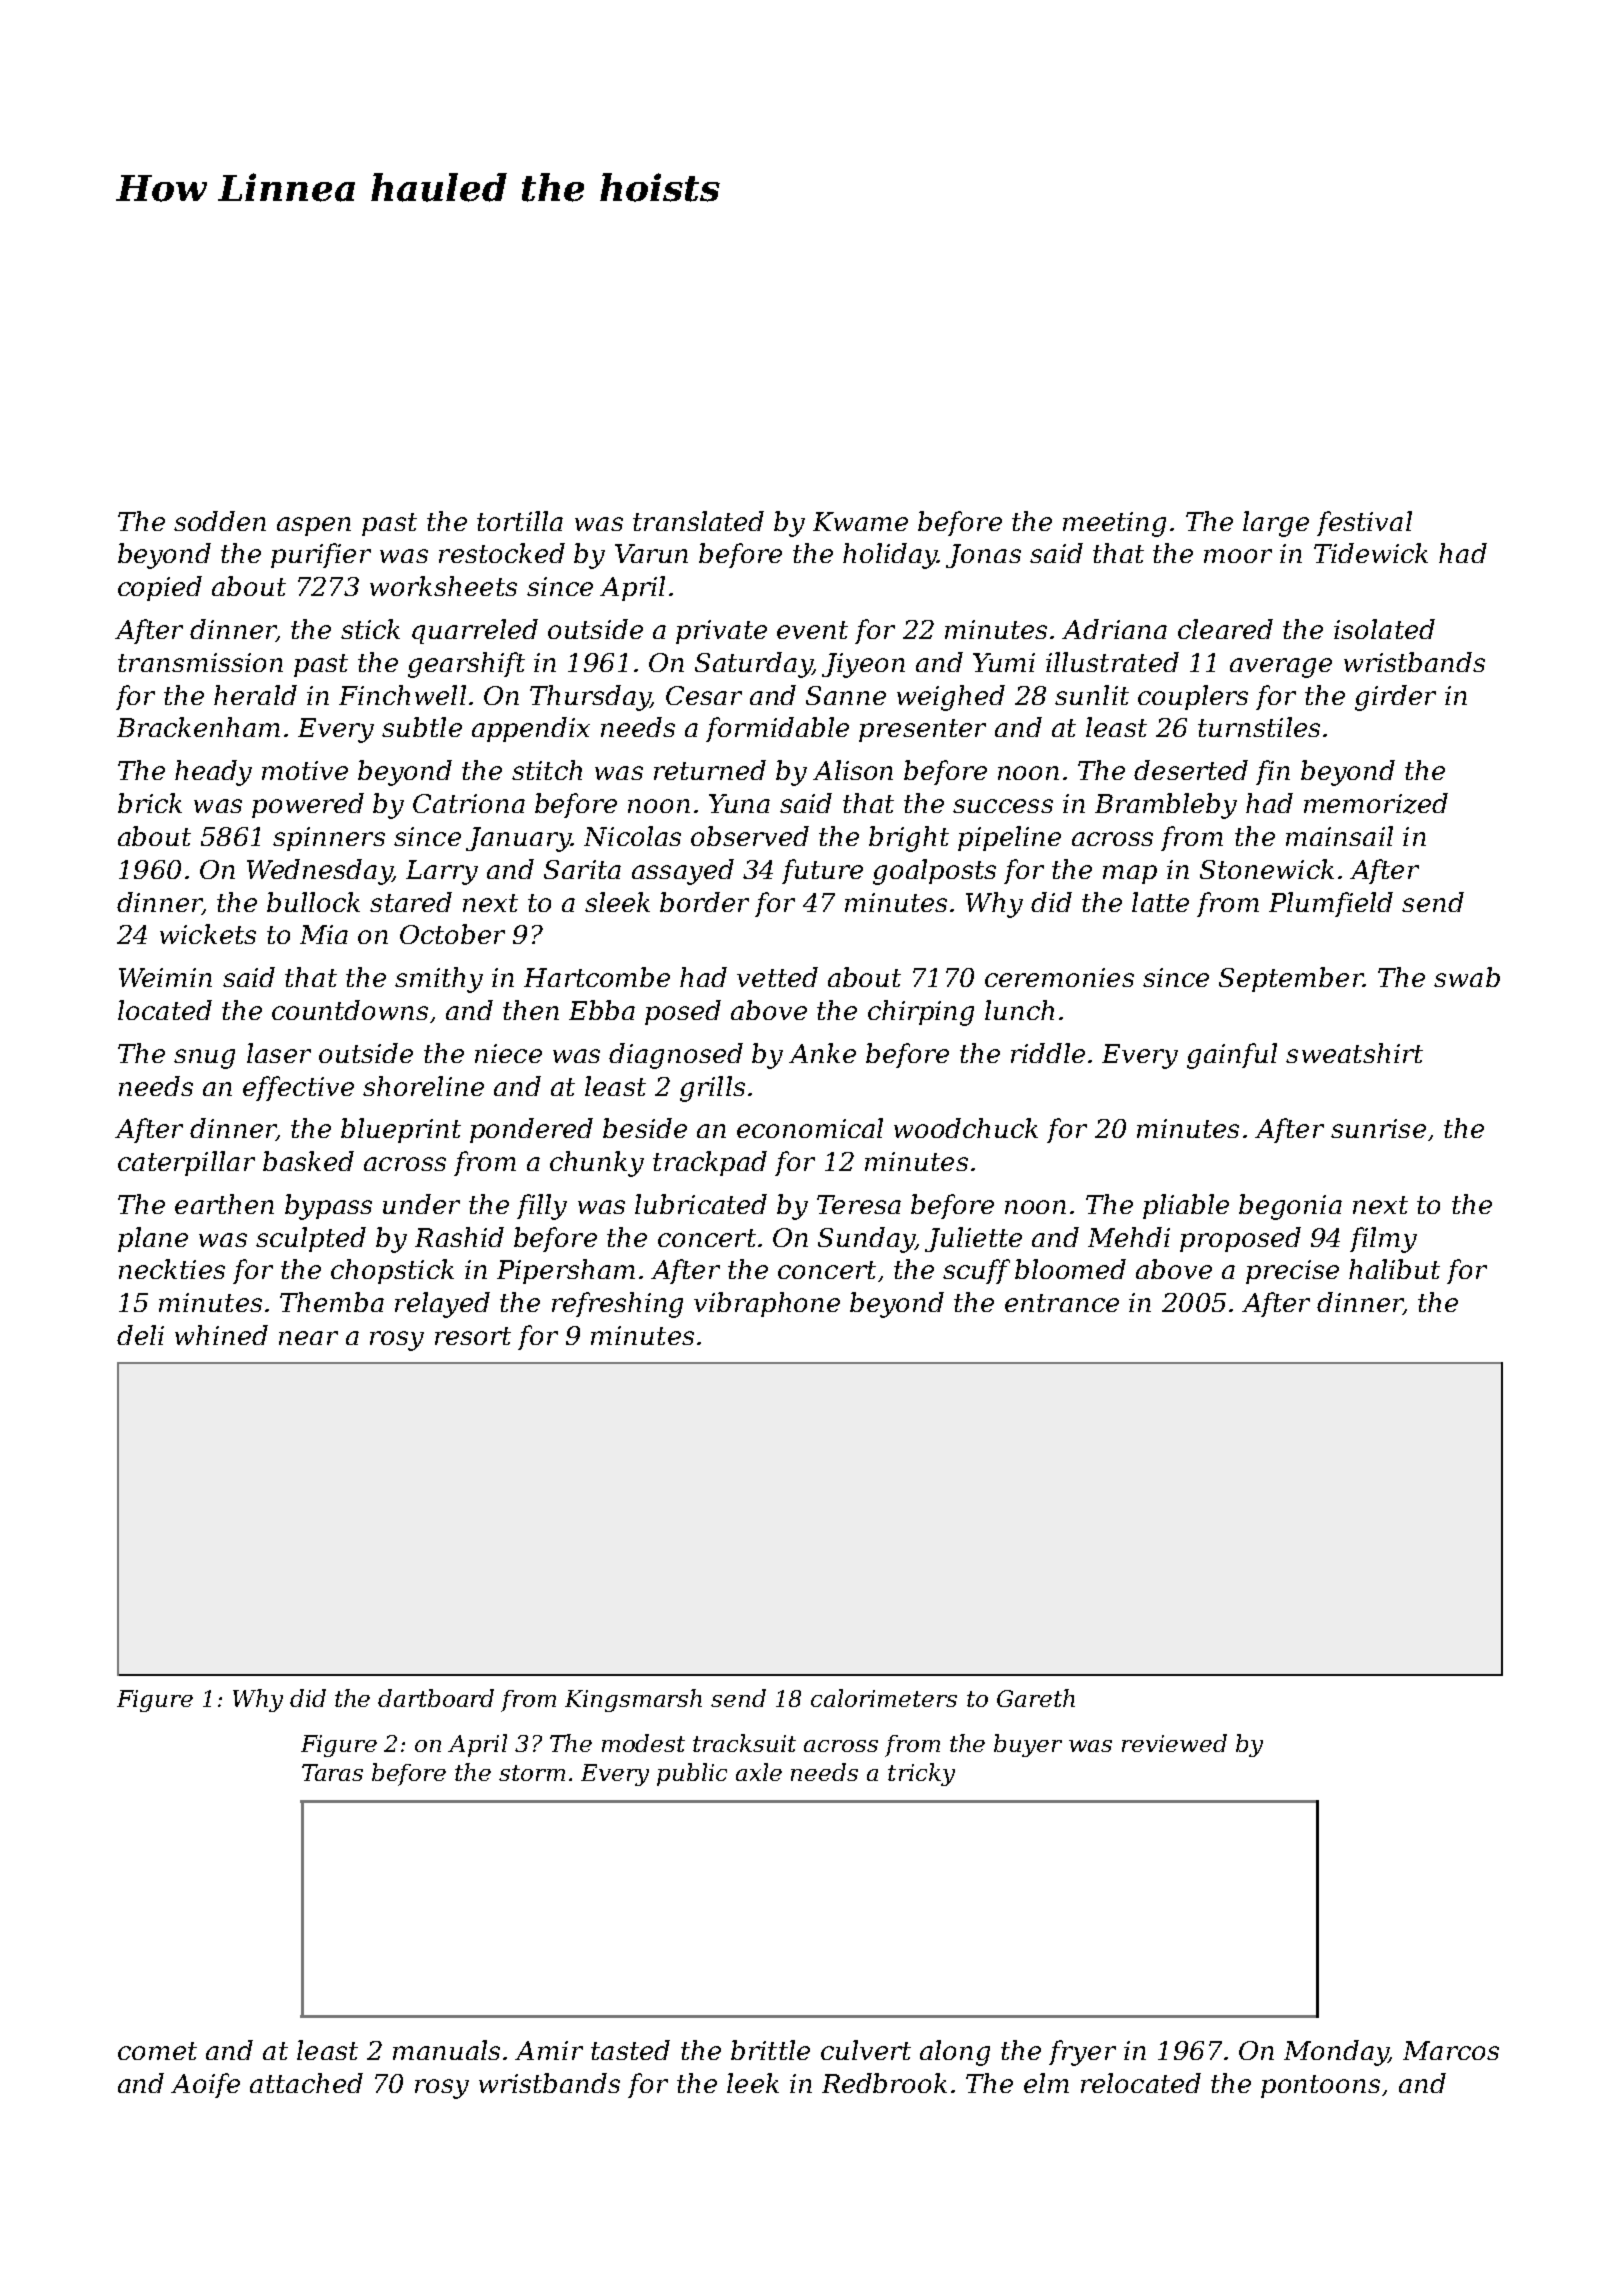 The width and height of the screenshot is (1620, 2292). What do you see at coordinates (314, 526) in the screenshot?
I see `aspen` at bounding box center [314, 526].
